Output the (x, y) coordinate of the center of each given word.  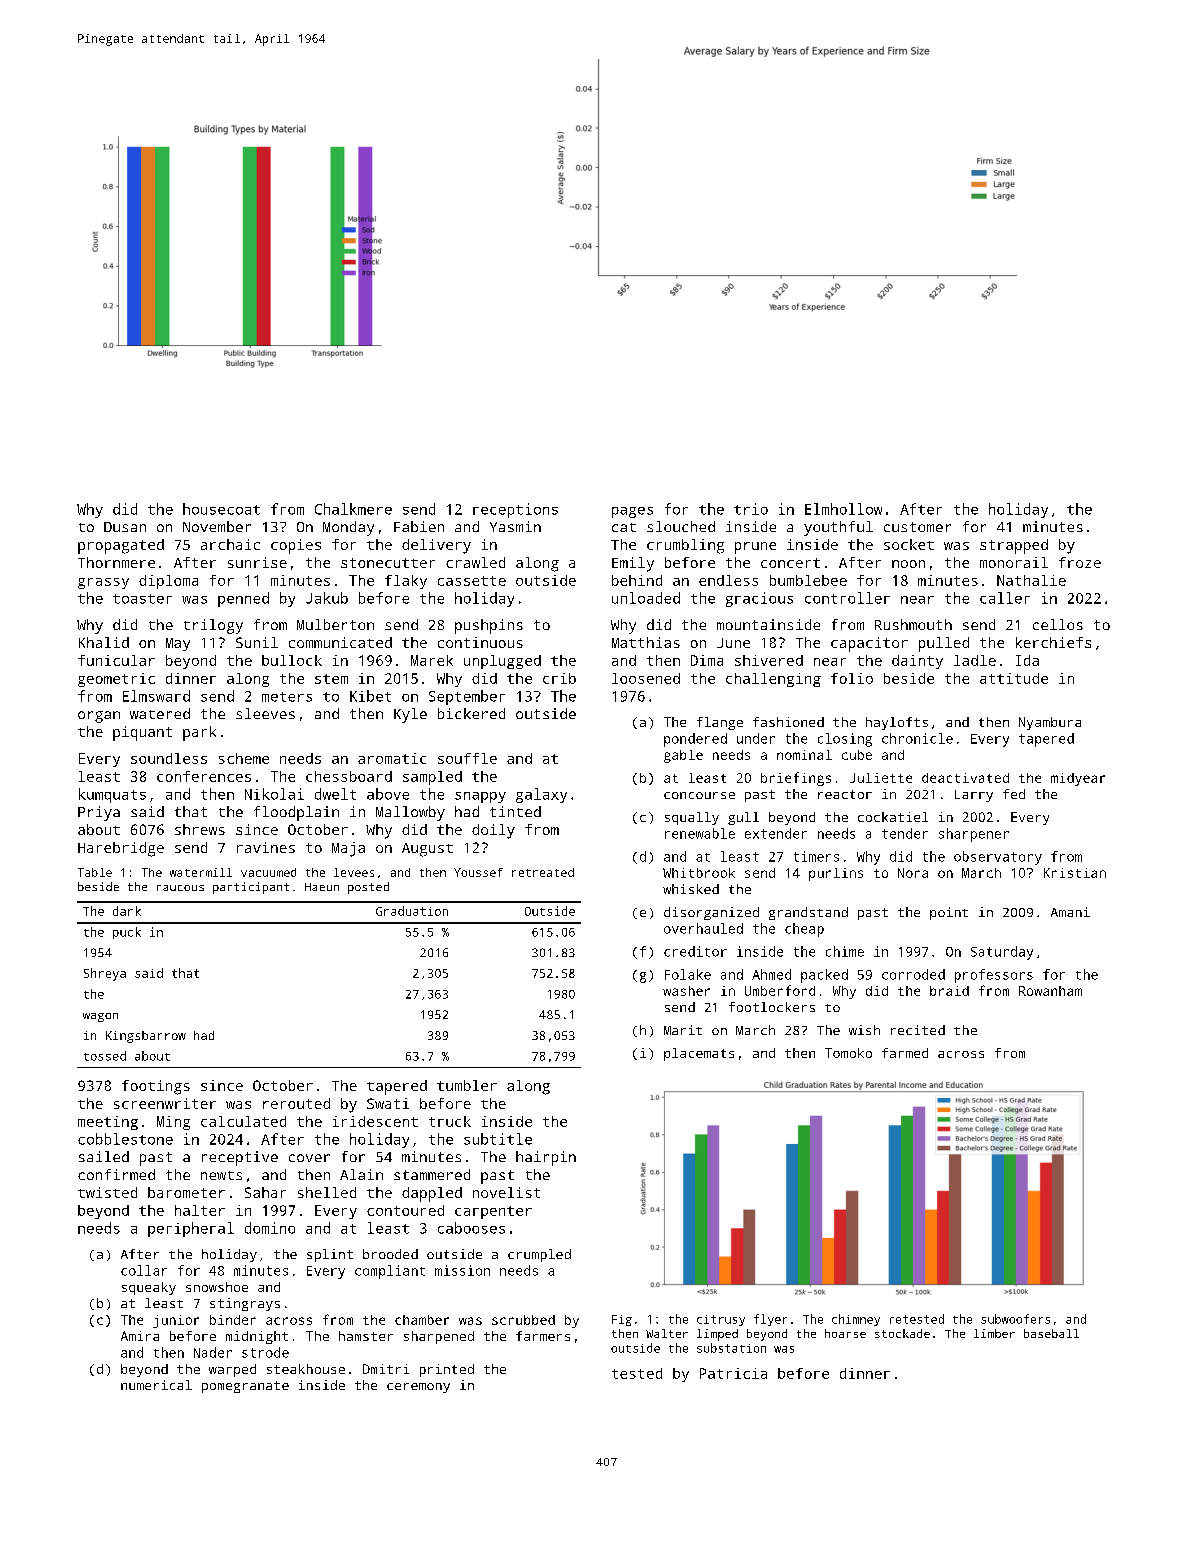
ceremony (418, 1388)
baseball (1051, 1333)
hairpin (546, 1158)
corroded (913, 974)
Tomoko (848, 1053)
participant (251, 888)
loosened (646, 678)
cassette (472, 581)
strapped (1014, 546)
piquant (142, 733)
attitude (1014, 678)
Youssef (478, 872)
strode (265, 1352)
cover (309, 1158)
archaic (230, 544)
